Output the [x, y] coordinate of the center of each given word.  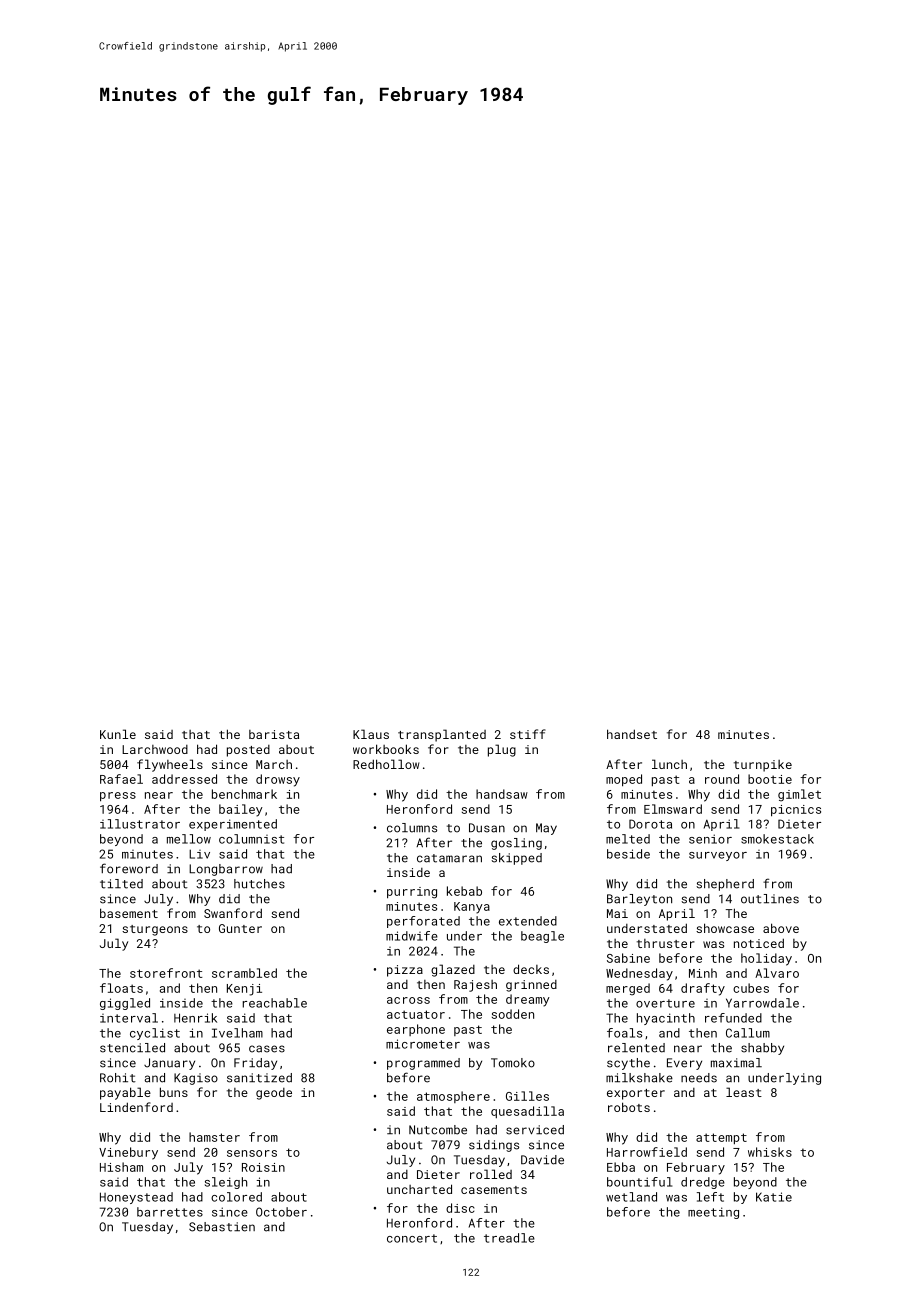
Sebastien [222, 1227]
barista [274, 734]
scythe [628, 1064]
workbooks [386, 749]
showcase [725, 928]
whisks [770, 1152]
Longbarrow [226, 870]
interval [129, 1018]
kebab [464, 891]
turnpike [763, 766]
